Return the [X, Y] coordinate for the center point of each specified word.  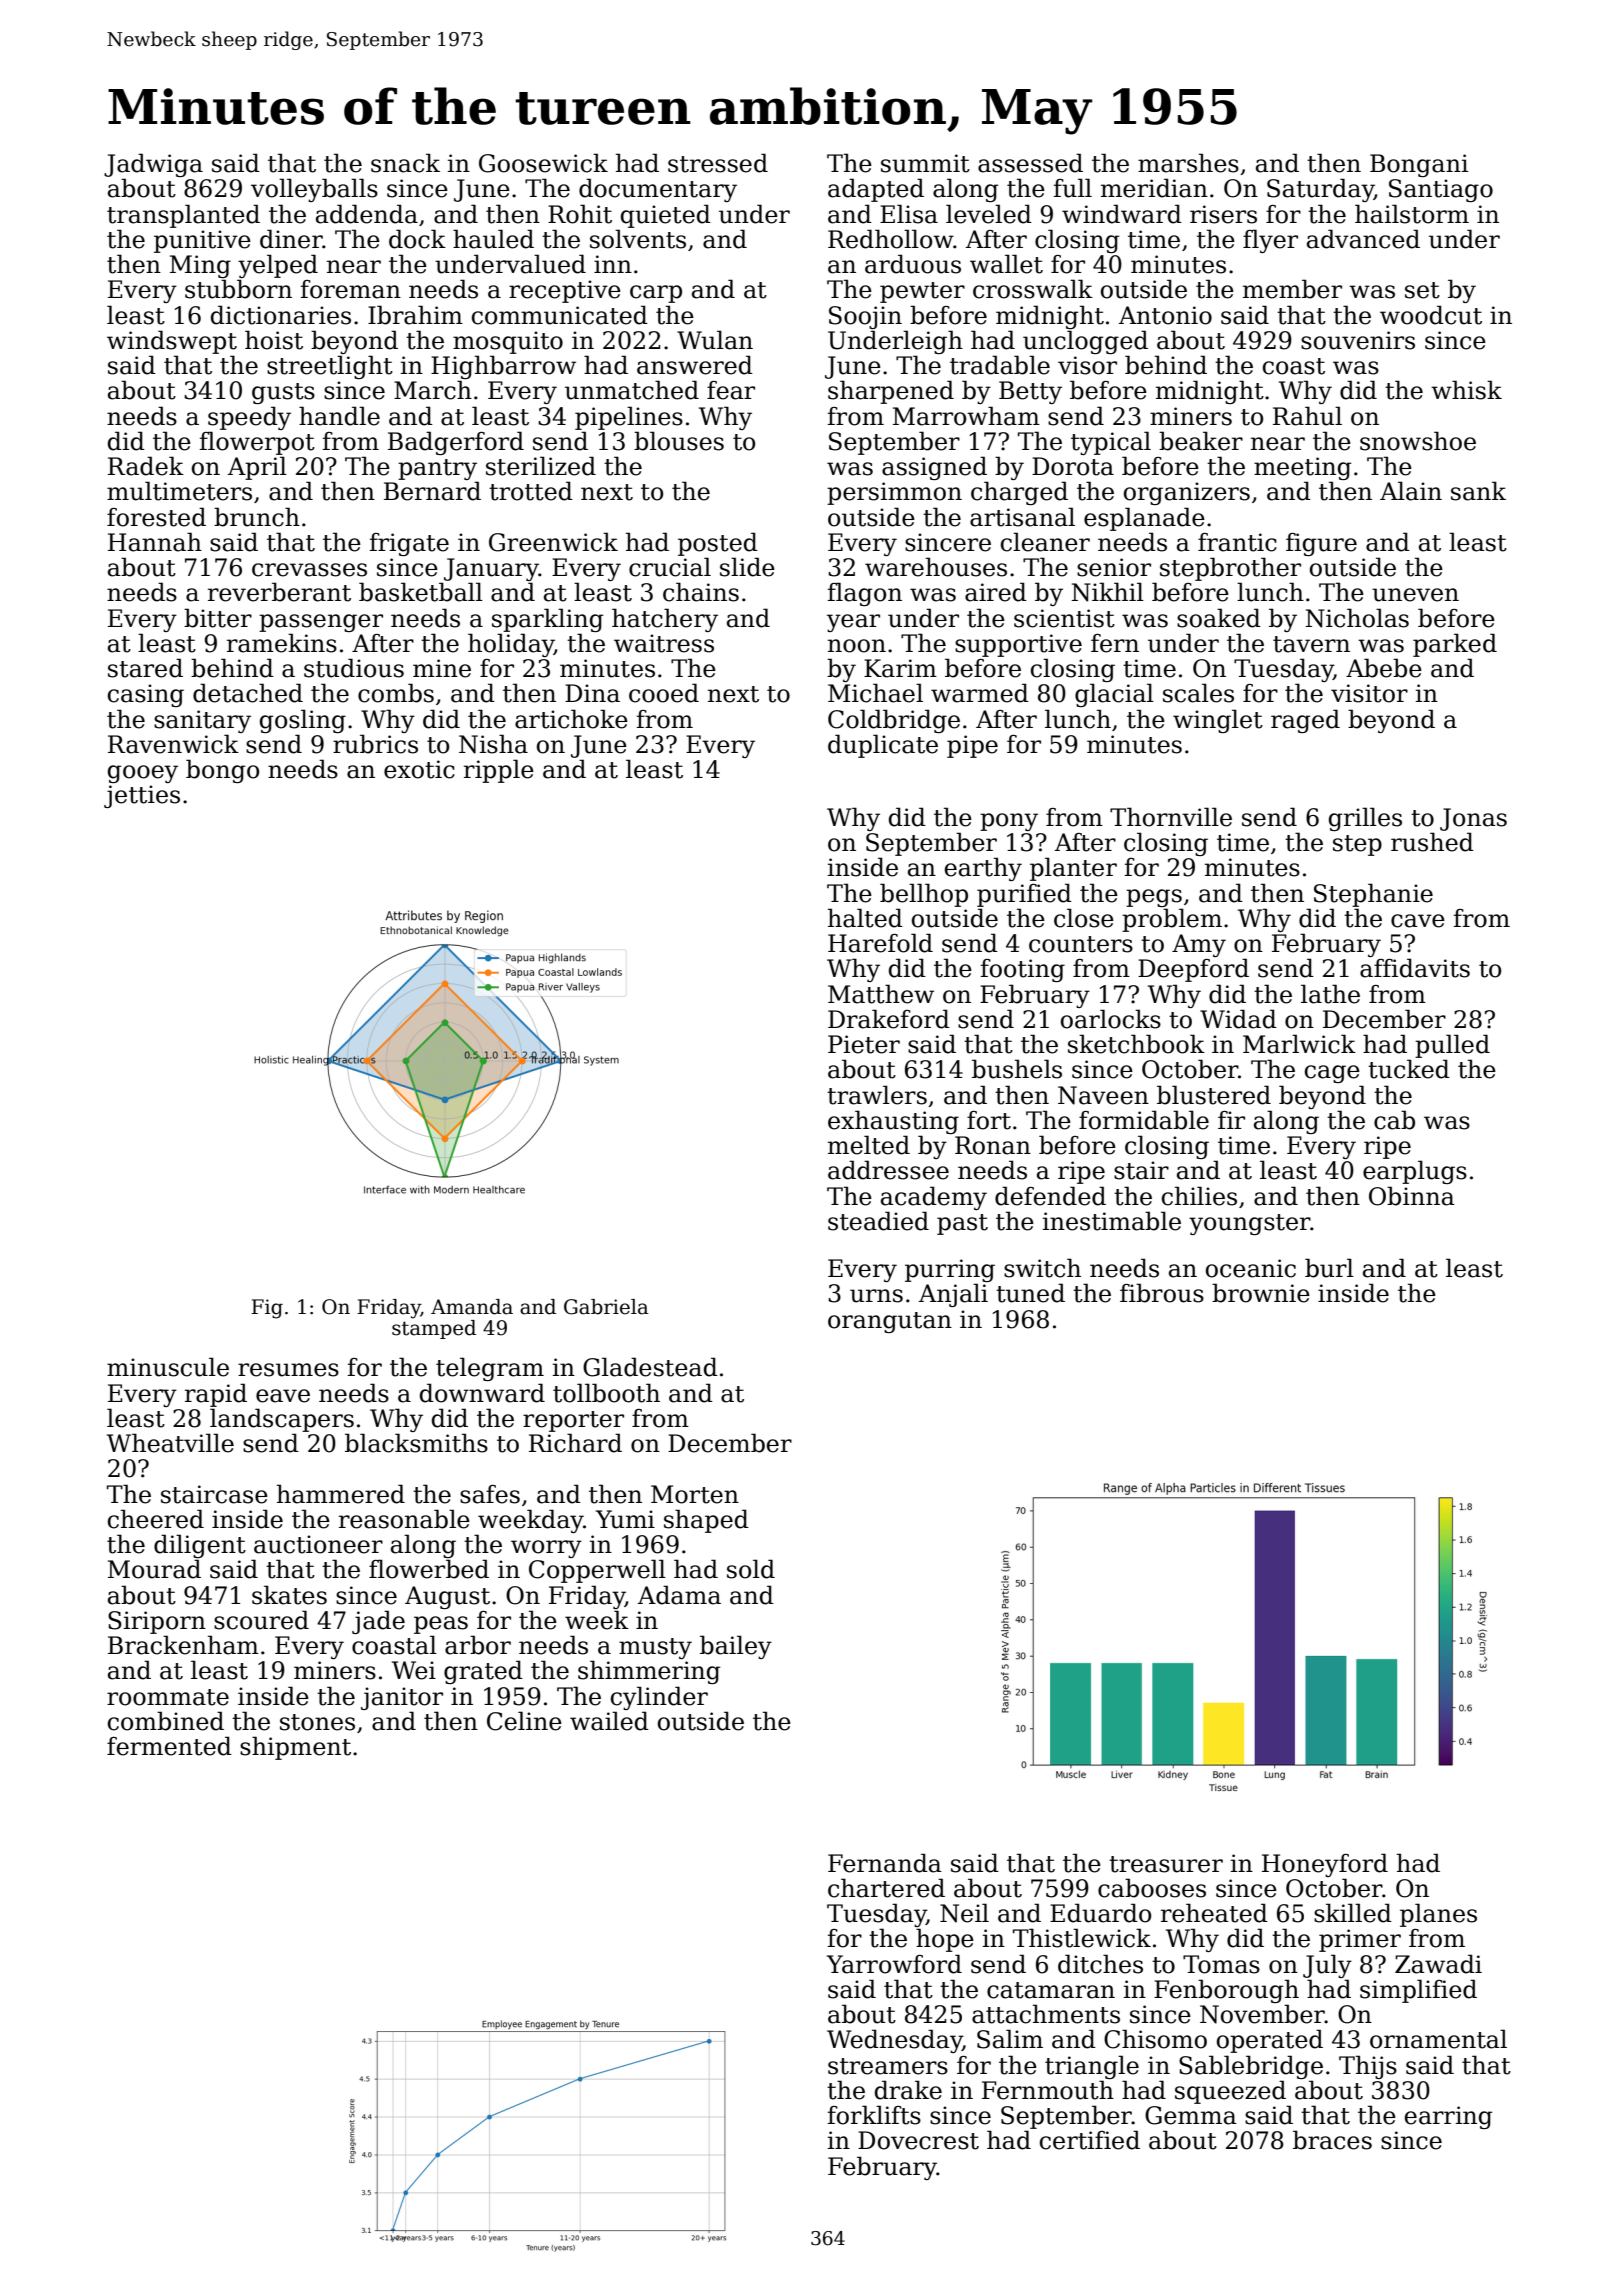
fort [989, 1120]
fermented [169, 1746]
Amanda [472, 1307]
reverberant [279, 592]
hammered [341, 1494]
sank [1478, 491]
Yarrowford [894, 1964]
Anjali [953, 1295]
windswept [172, 342]
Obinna [1412, 1196]
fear [731, 390]
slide [747, 567]
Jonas [1473, 819]
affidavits [1415, 968]
